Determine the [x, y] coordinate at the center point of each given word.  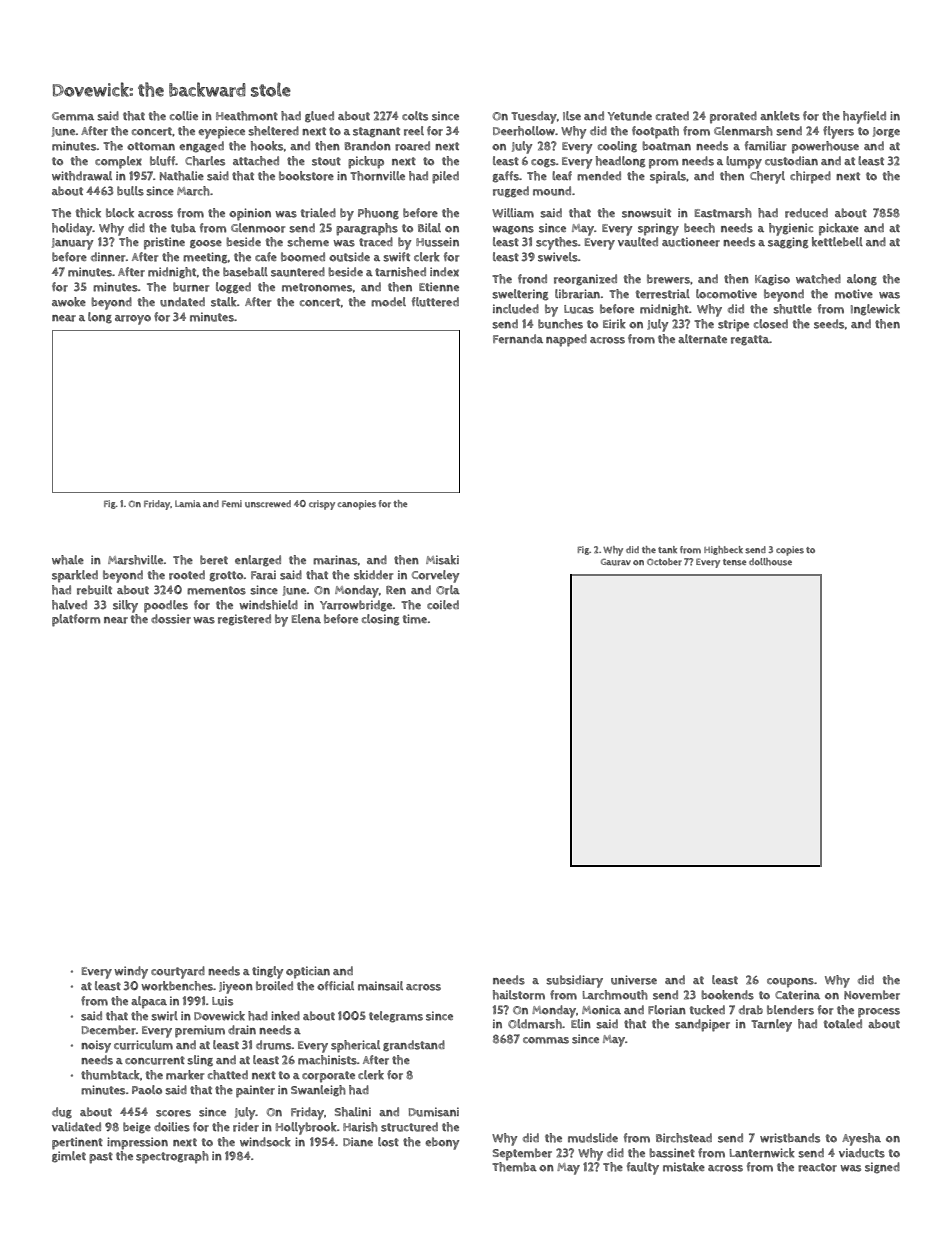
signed [882, 1168]
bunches [560, 324]
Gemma [73, 116]
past [101, 1158]
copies [790, 551]
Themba [514, 1167]
